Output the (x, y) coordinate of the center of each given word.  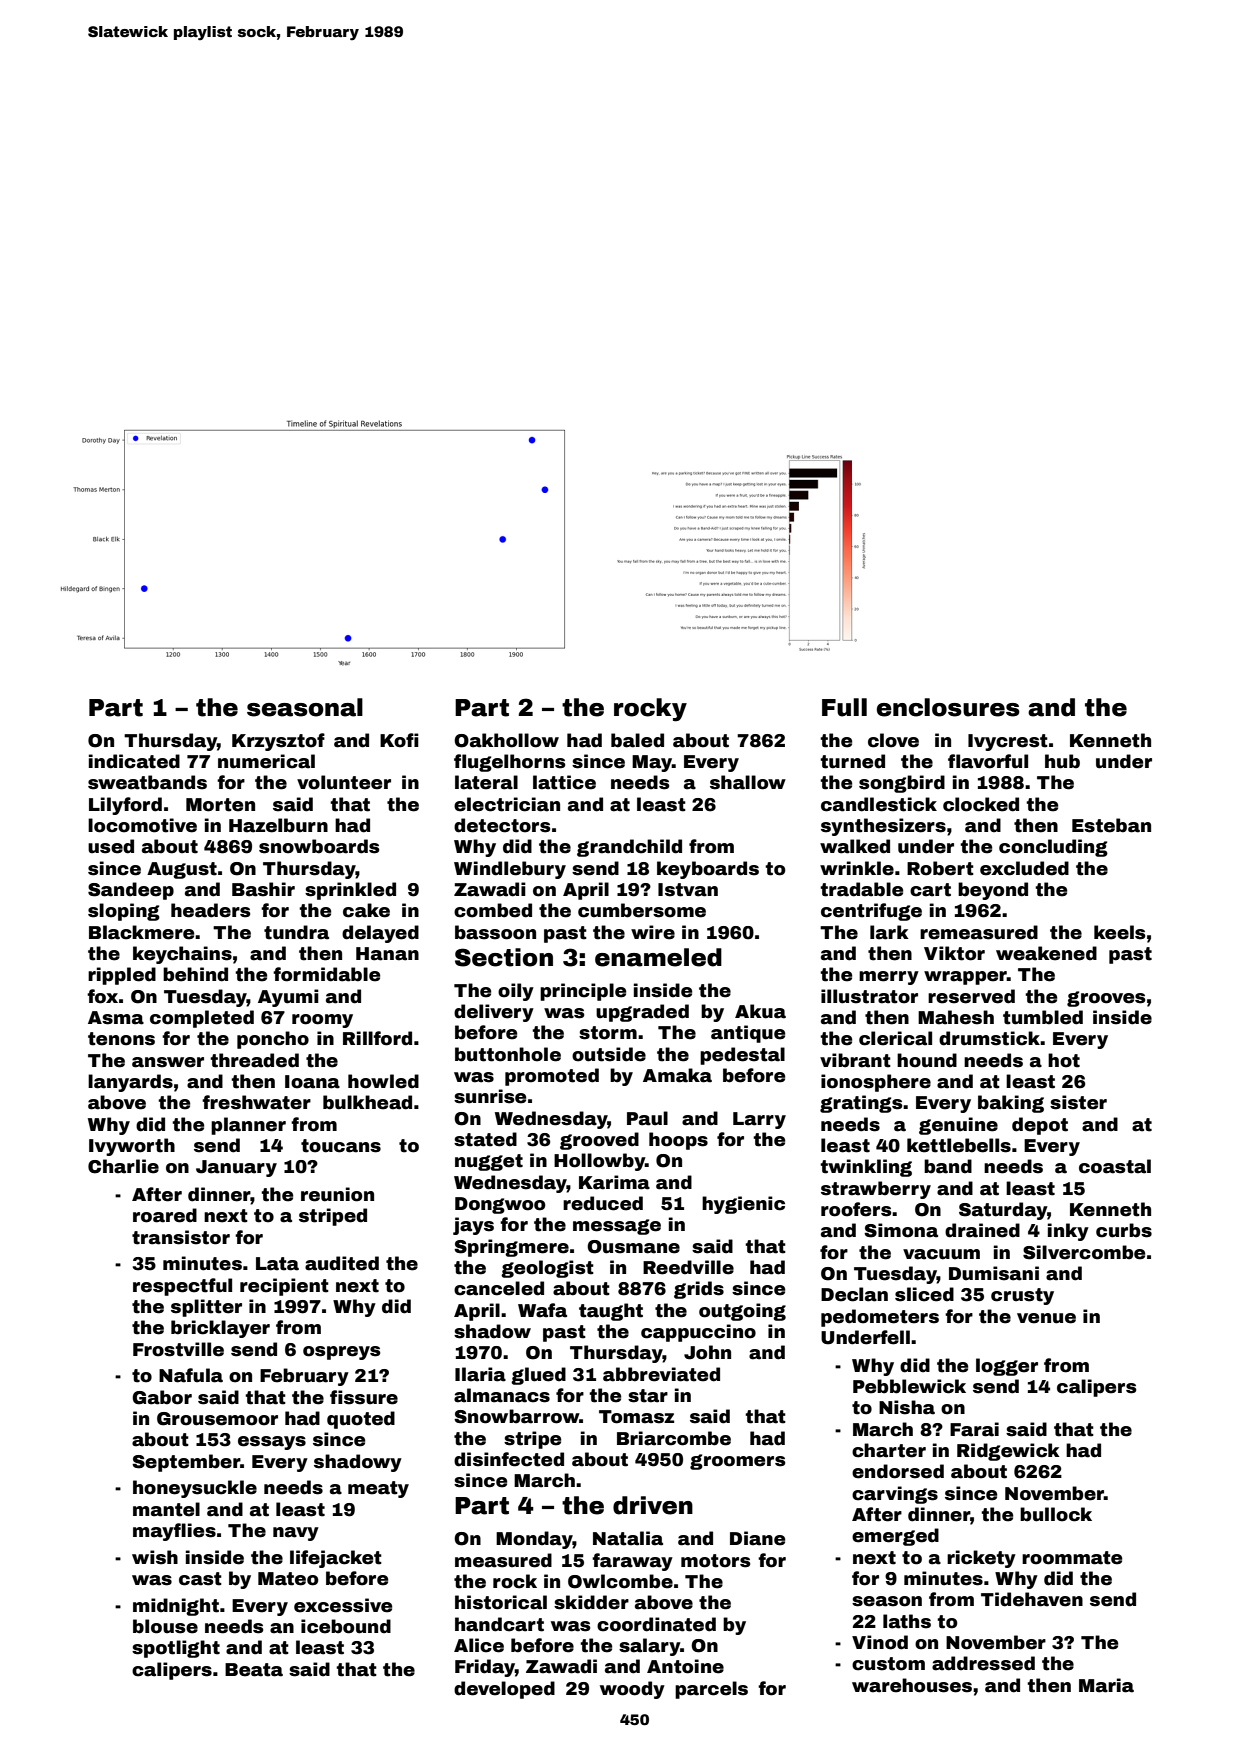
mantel (166, 1509)
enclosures (948, 707)
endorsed (898, 1471)
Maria (1106, 1685)
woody (632, 1690)
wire (653, 932)
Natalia (628, 1538)
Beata (254, 1670)
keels (1119, 932)
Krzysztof (278, 742)
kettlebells (959, 1145)
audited (342, 1263)
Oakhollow (506, 740)
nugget (489, 1162)
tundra (296, 932)
